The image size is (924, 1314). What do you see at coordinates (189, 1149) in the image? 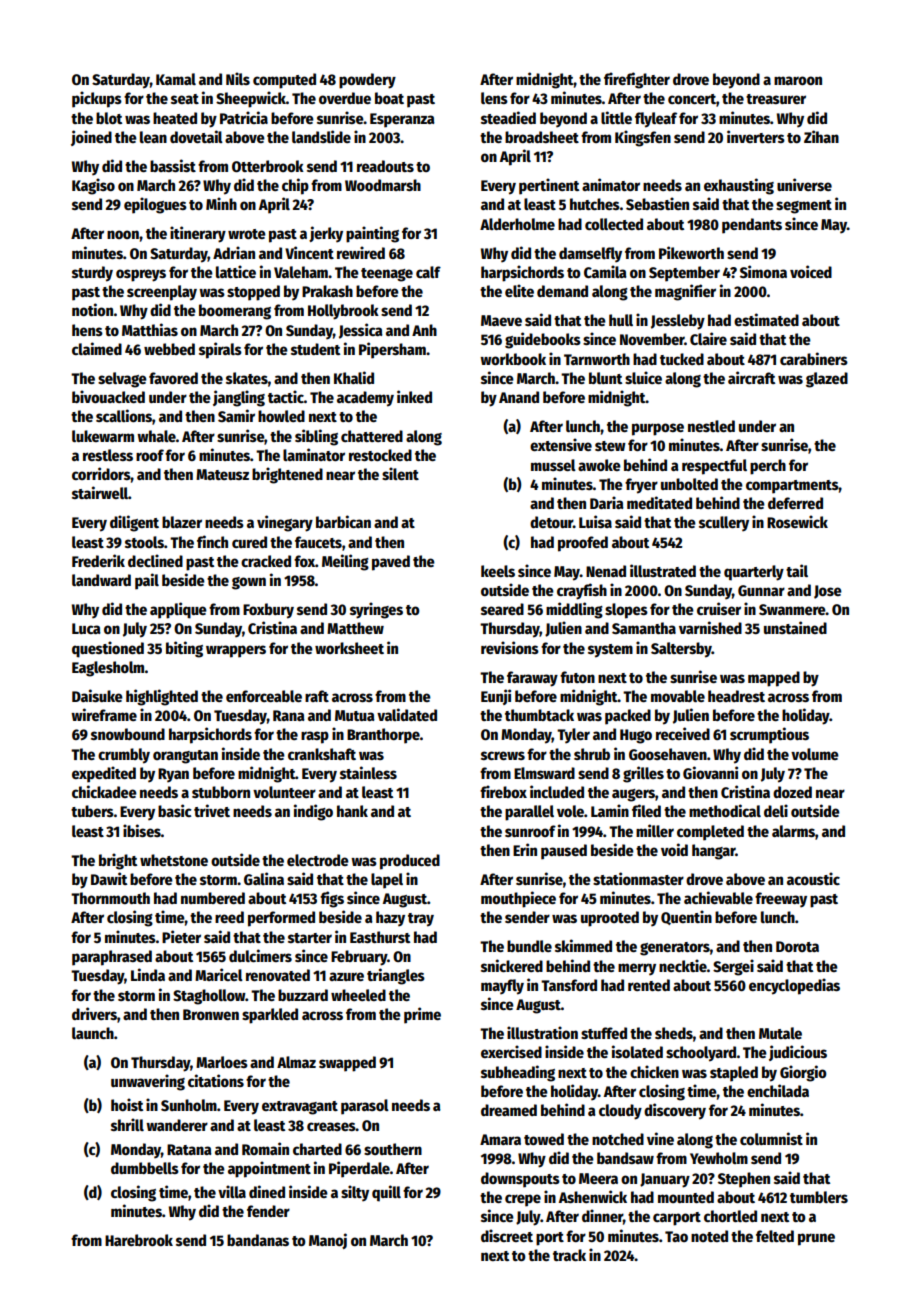
I see `Ratana` at bounding box center [189, 1149].
